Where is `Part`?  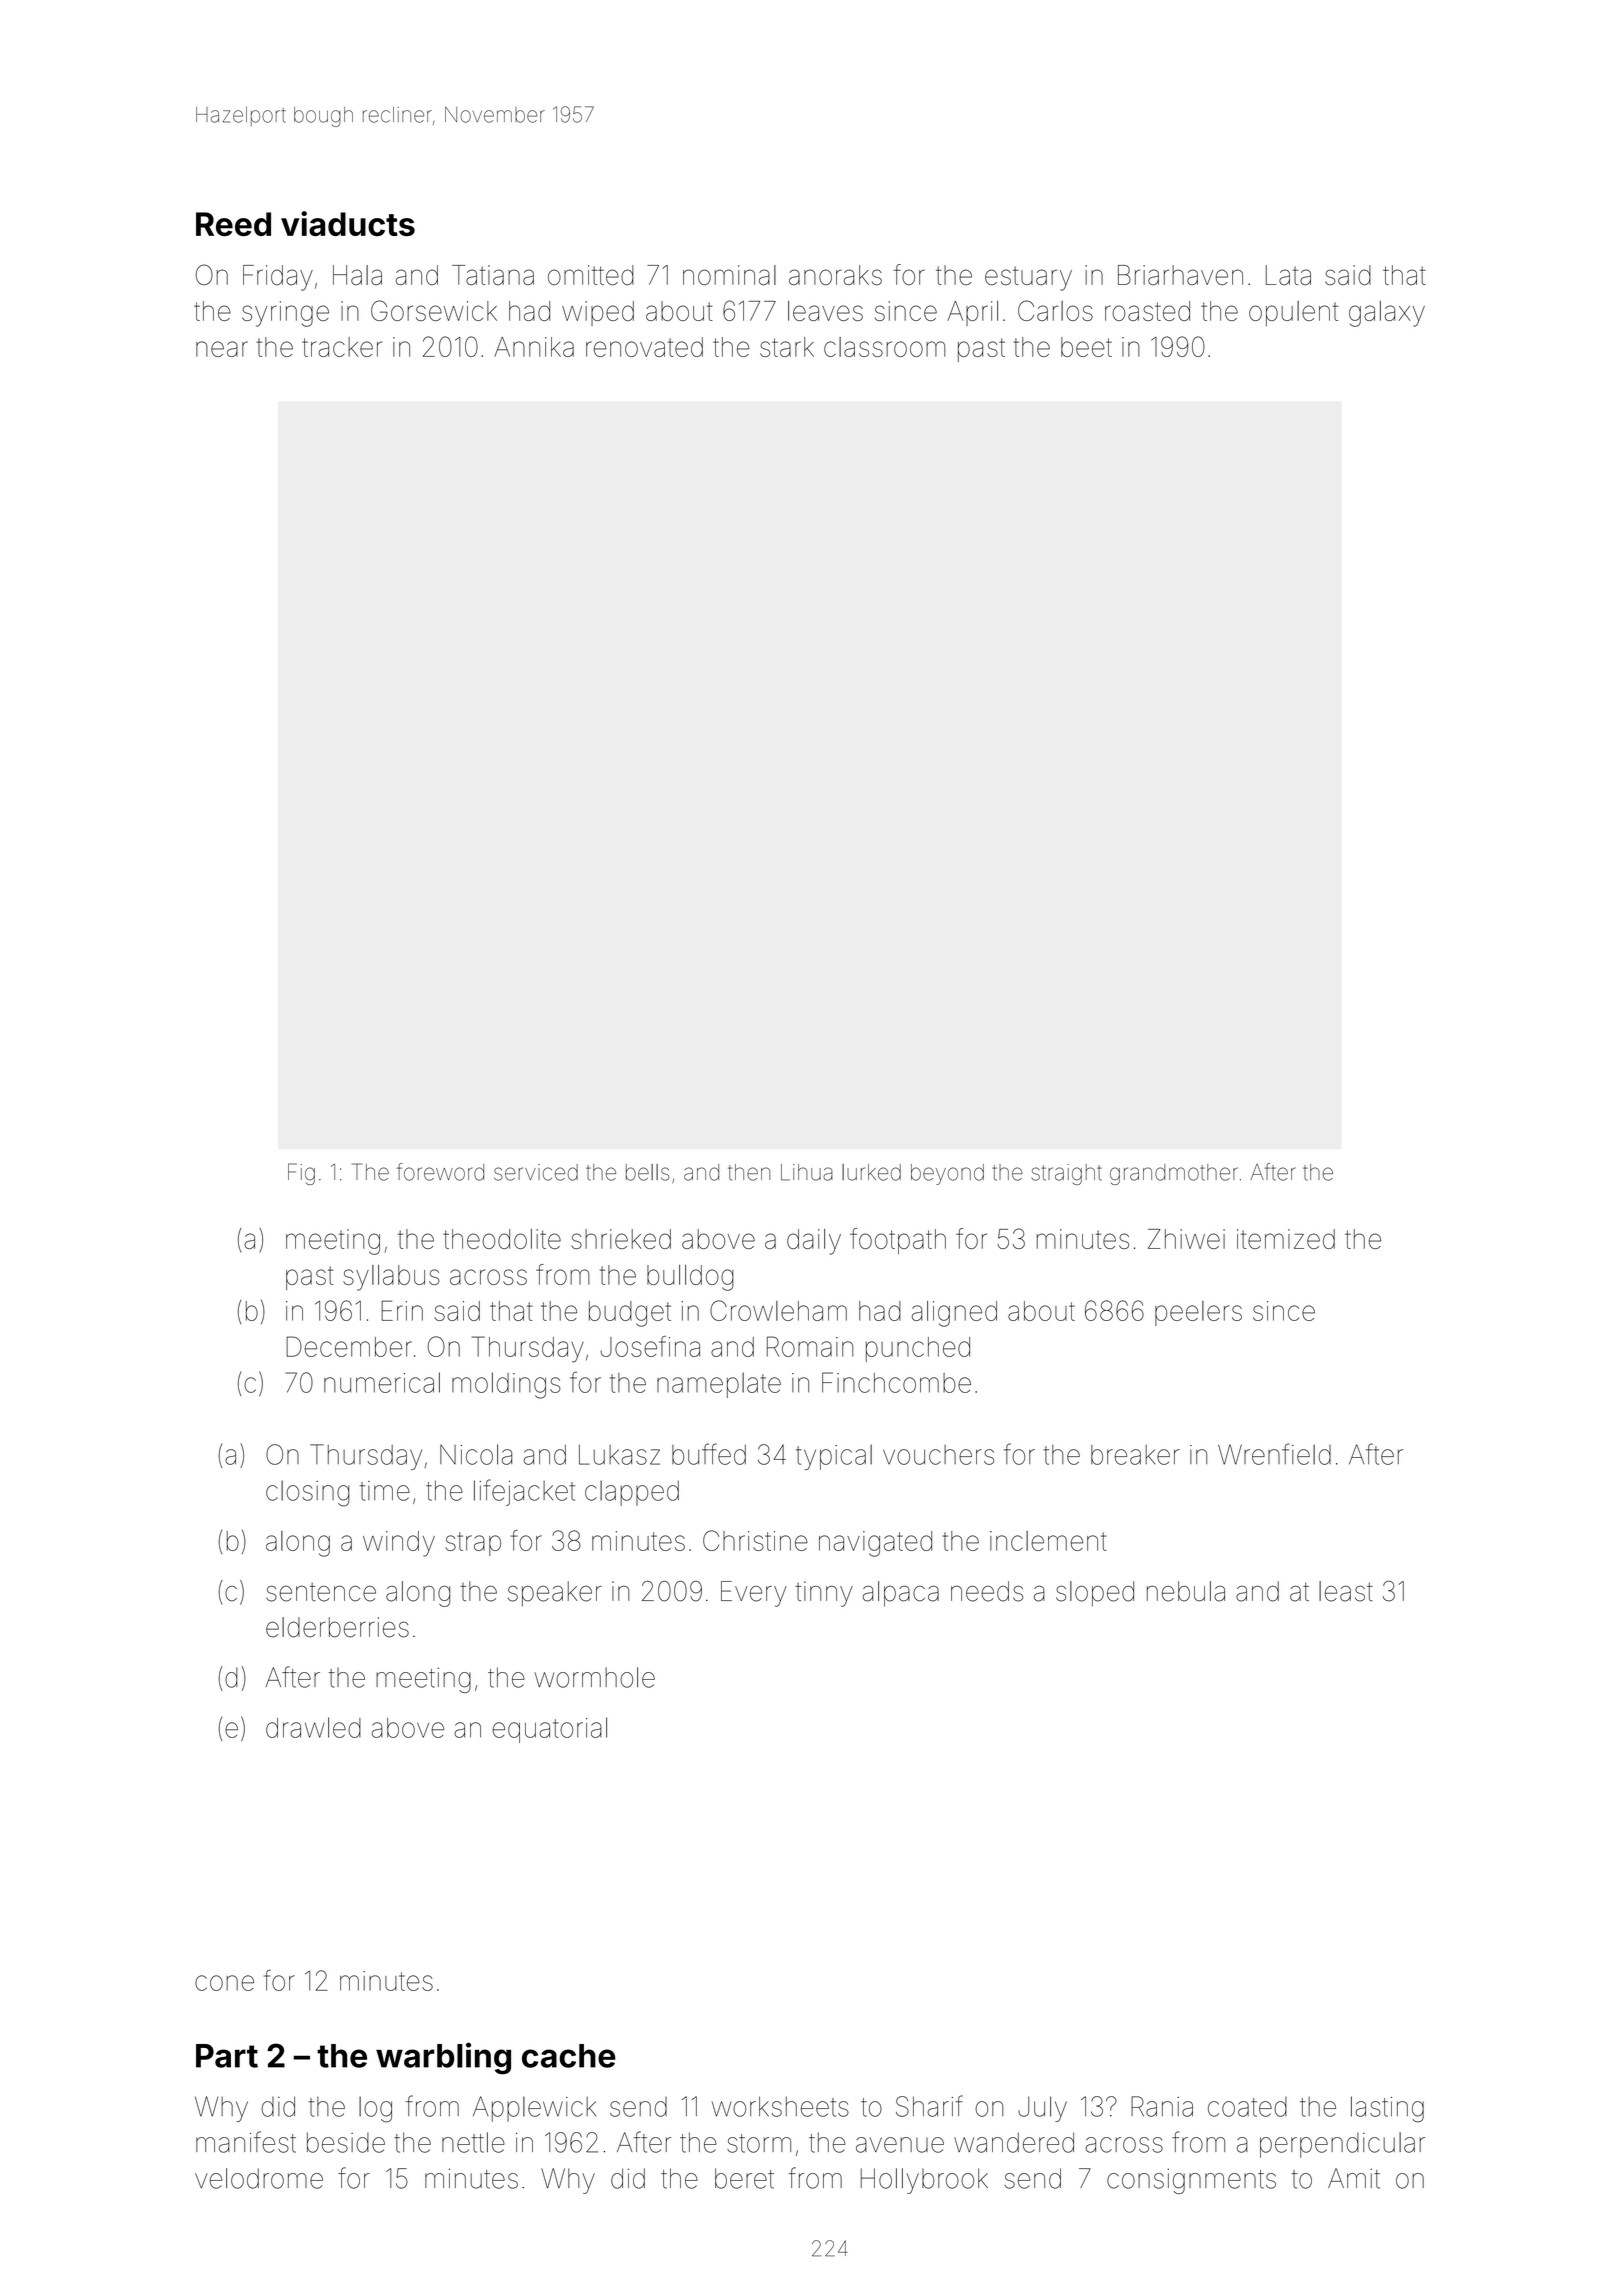
Part is located at coordinates (227, 2056).
